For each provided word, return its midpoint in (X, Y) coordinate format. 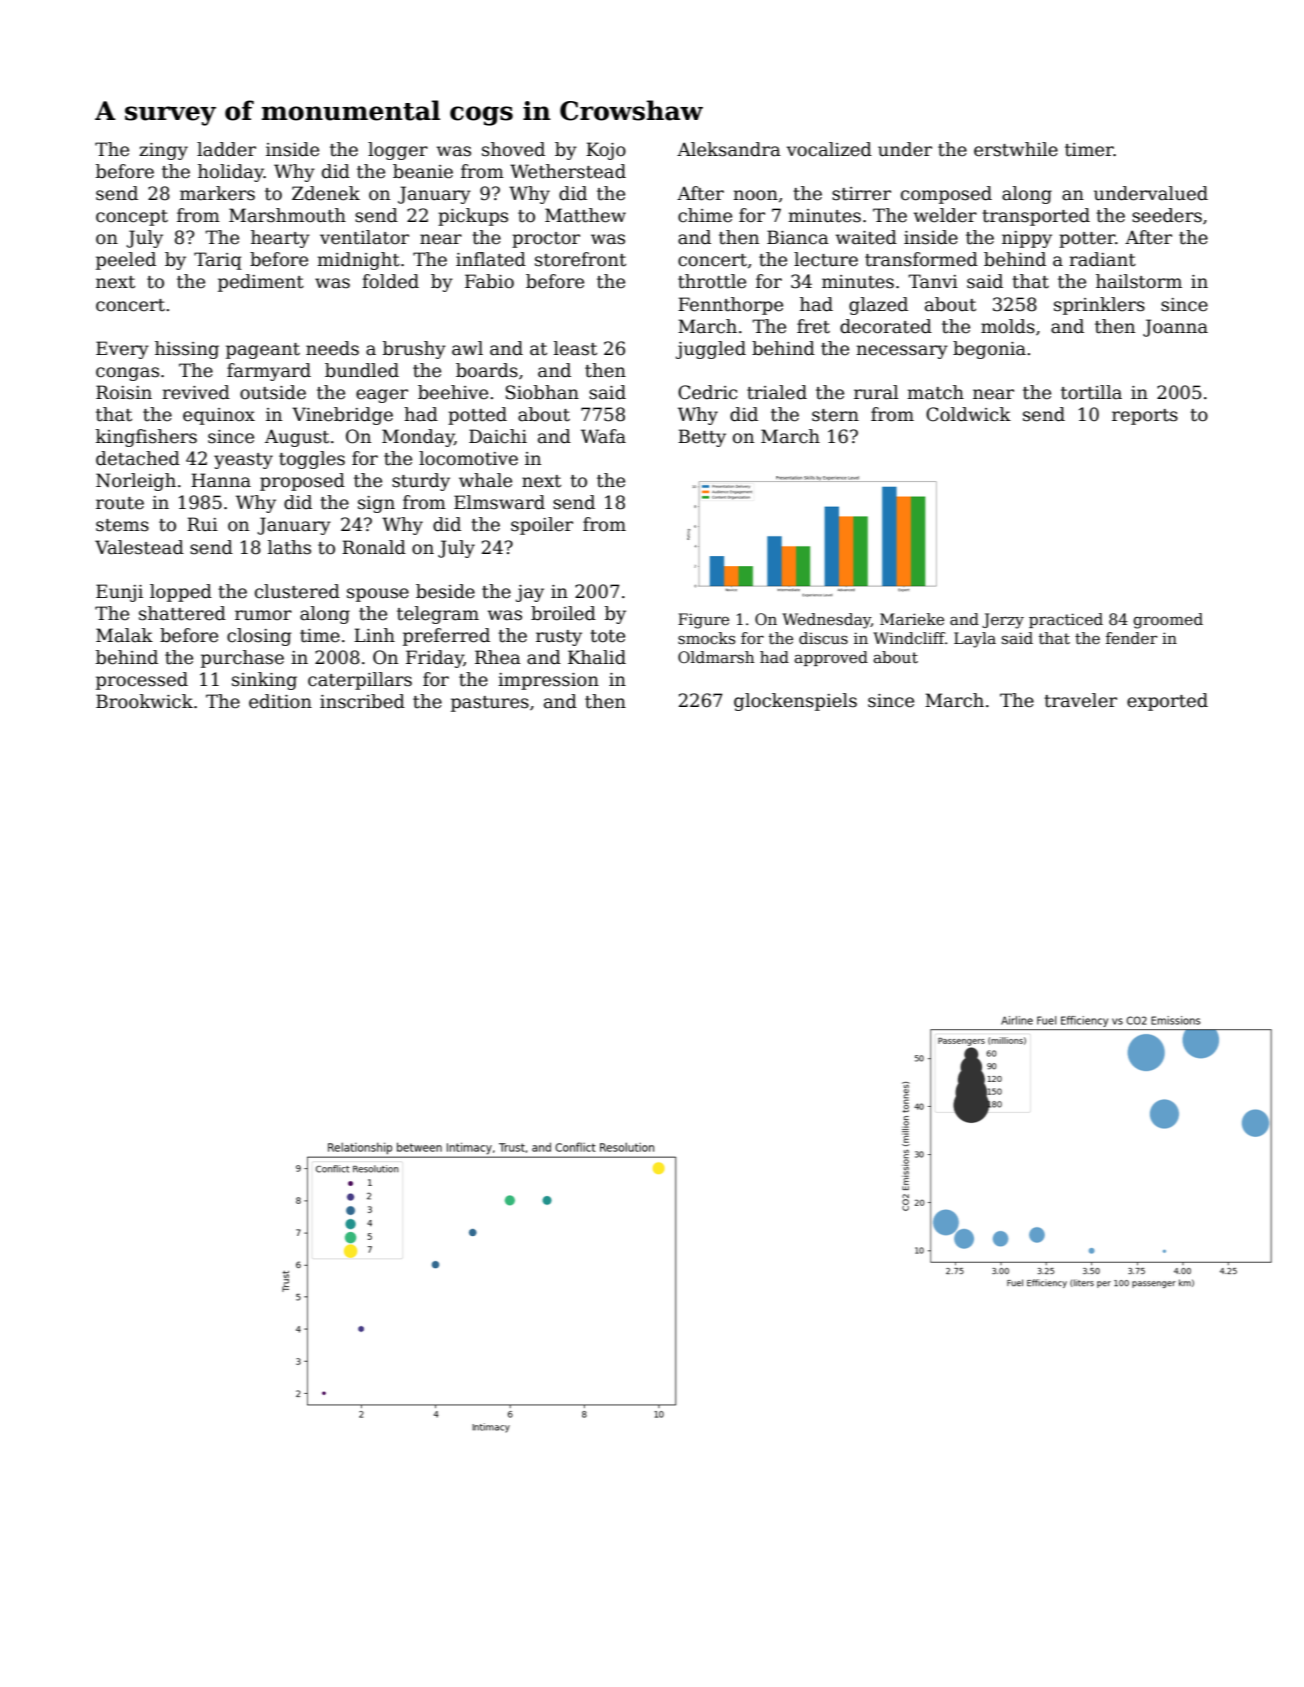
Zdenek (326, 193)
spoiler (542, 526)
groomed (1168, 621)
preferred (446, 637)
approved (831, 658)
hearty (280, 239)
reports (1145, 417)
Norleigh (136, 482)
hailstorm (1139, 281)
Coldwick (968, 414)
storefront (580, 259)
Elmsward (499, 502)
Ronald (374, 547)
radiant (1102, 259)
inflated (491, 259)
